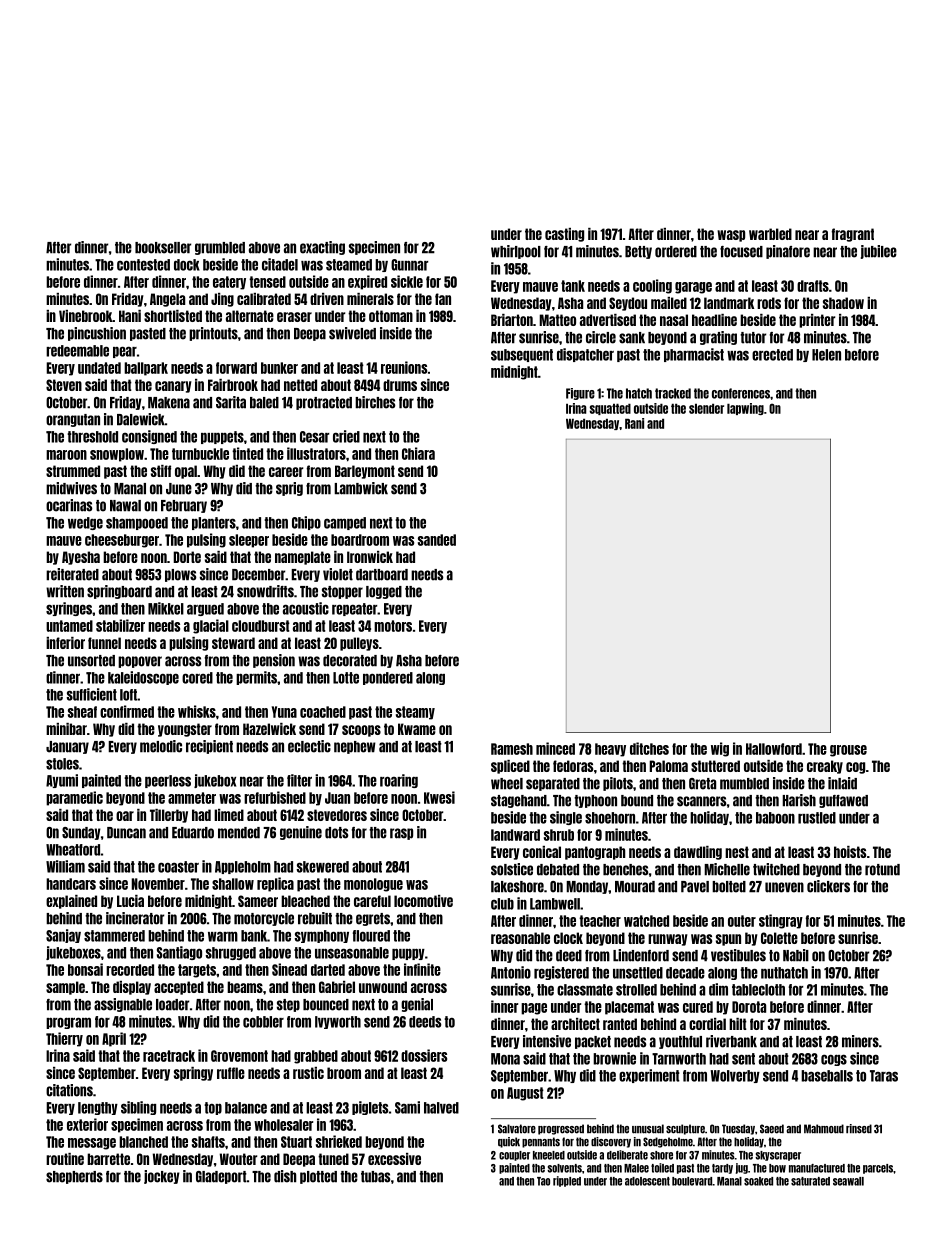  What do you see at coordinates (860, 1041) in the screenshot?
I see `miners` at bounding box center [860, 1041].
